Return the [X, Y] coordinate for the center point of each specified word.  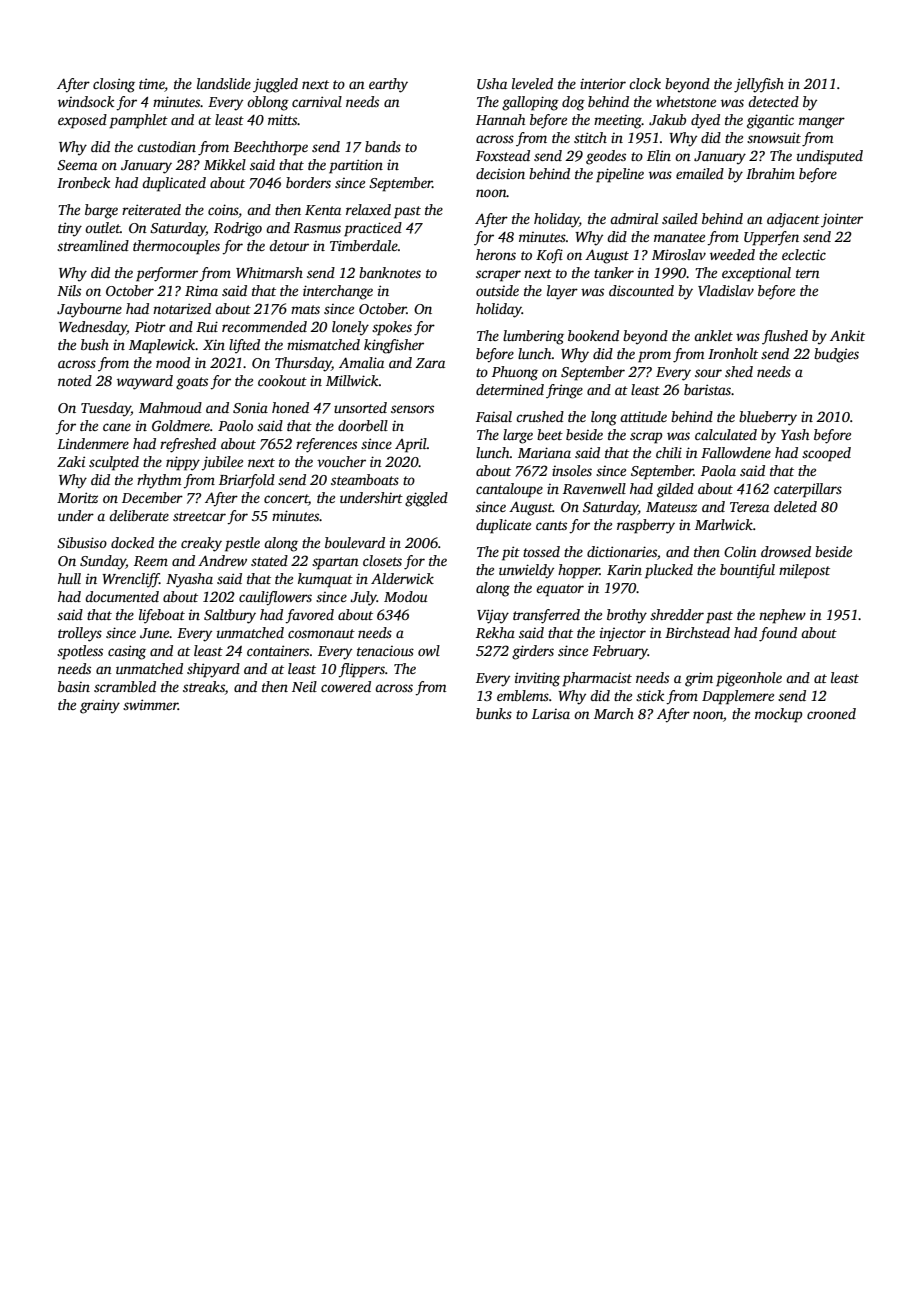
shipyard [213, 670]
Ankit [847, 335]
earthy [388, 85]
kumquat [325, 580]
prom [654, 357]
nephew [782, 616]
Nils [69, 290]
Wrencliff [131, 580]
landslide [224, 83]
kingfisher [394, 346]
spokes [392, 328]
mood [173, 362]
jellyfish [759, 85]
